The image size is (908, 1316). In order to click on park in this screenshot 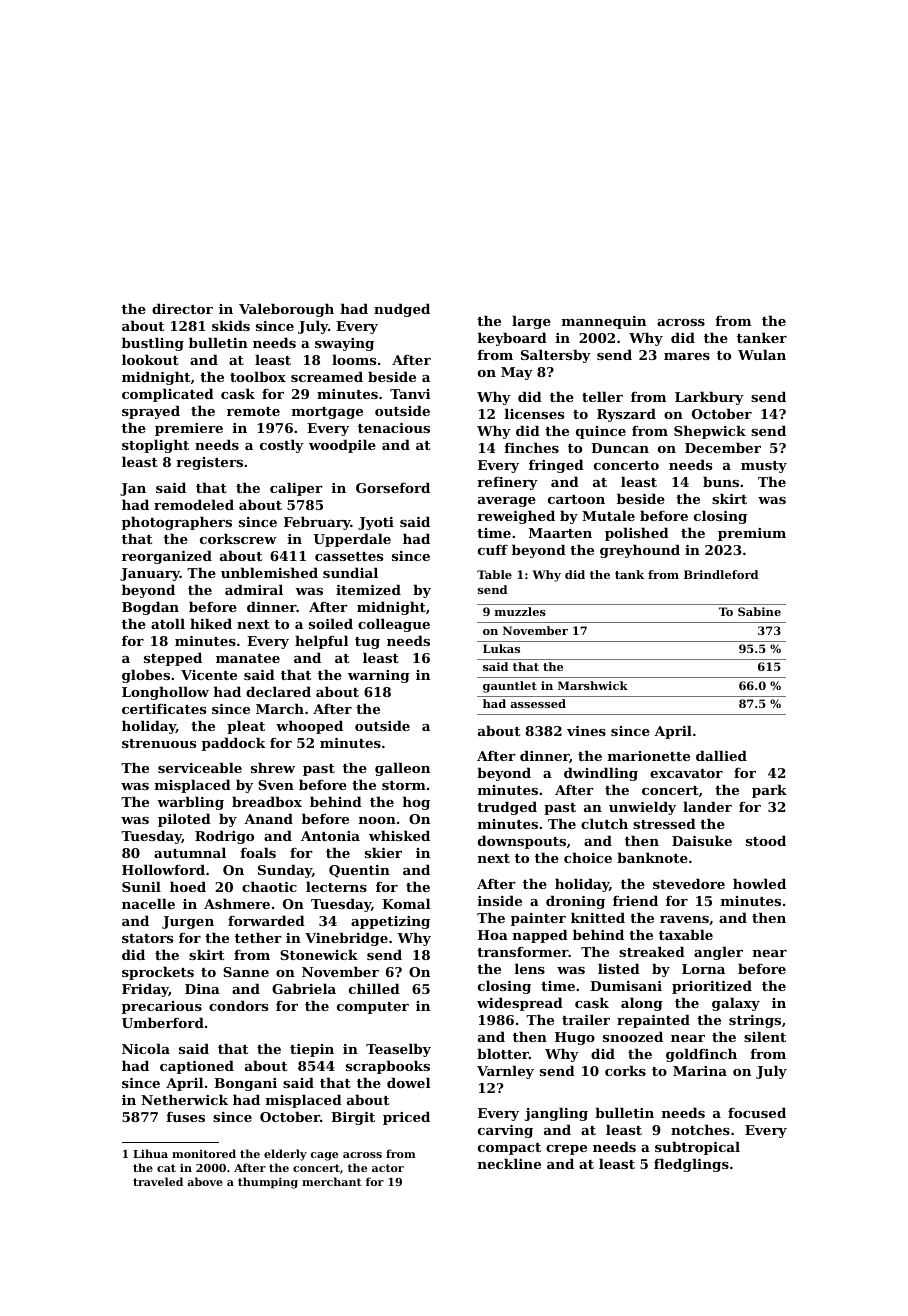, I will do `click(769, 791)`.
